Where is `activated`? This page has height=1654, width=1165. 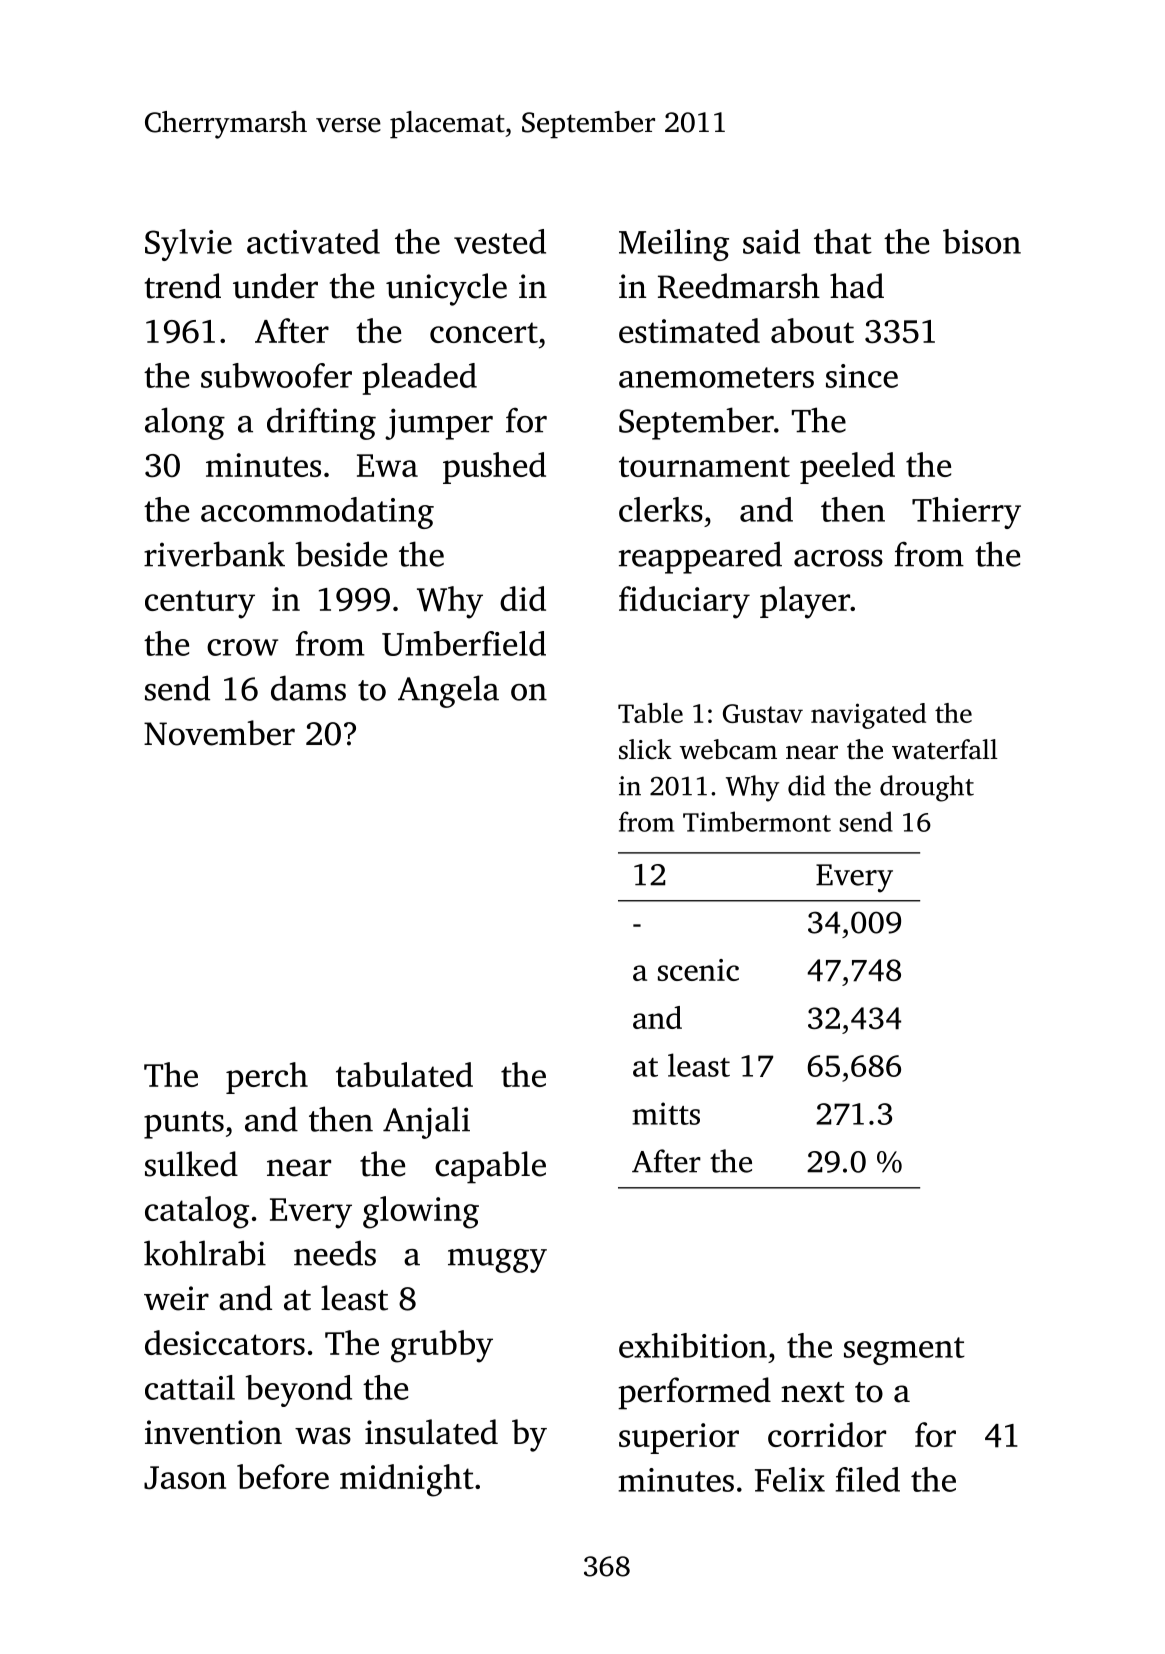 activated is located at coordinates (313, 241).
